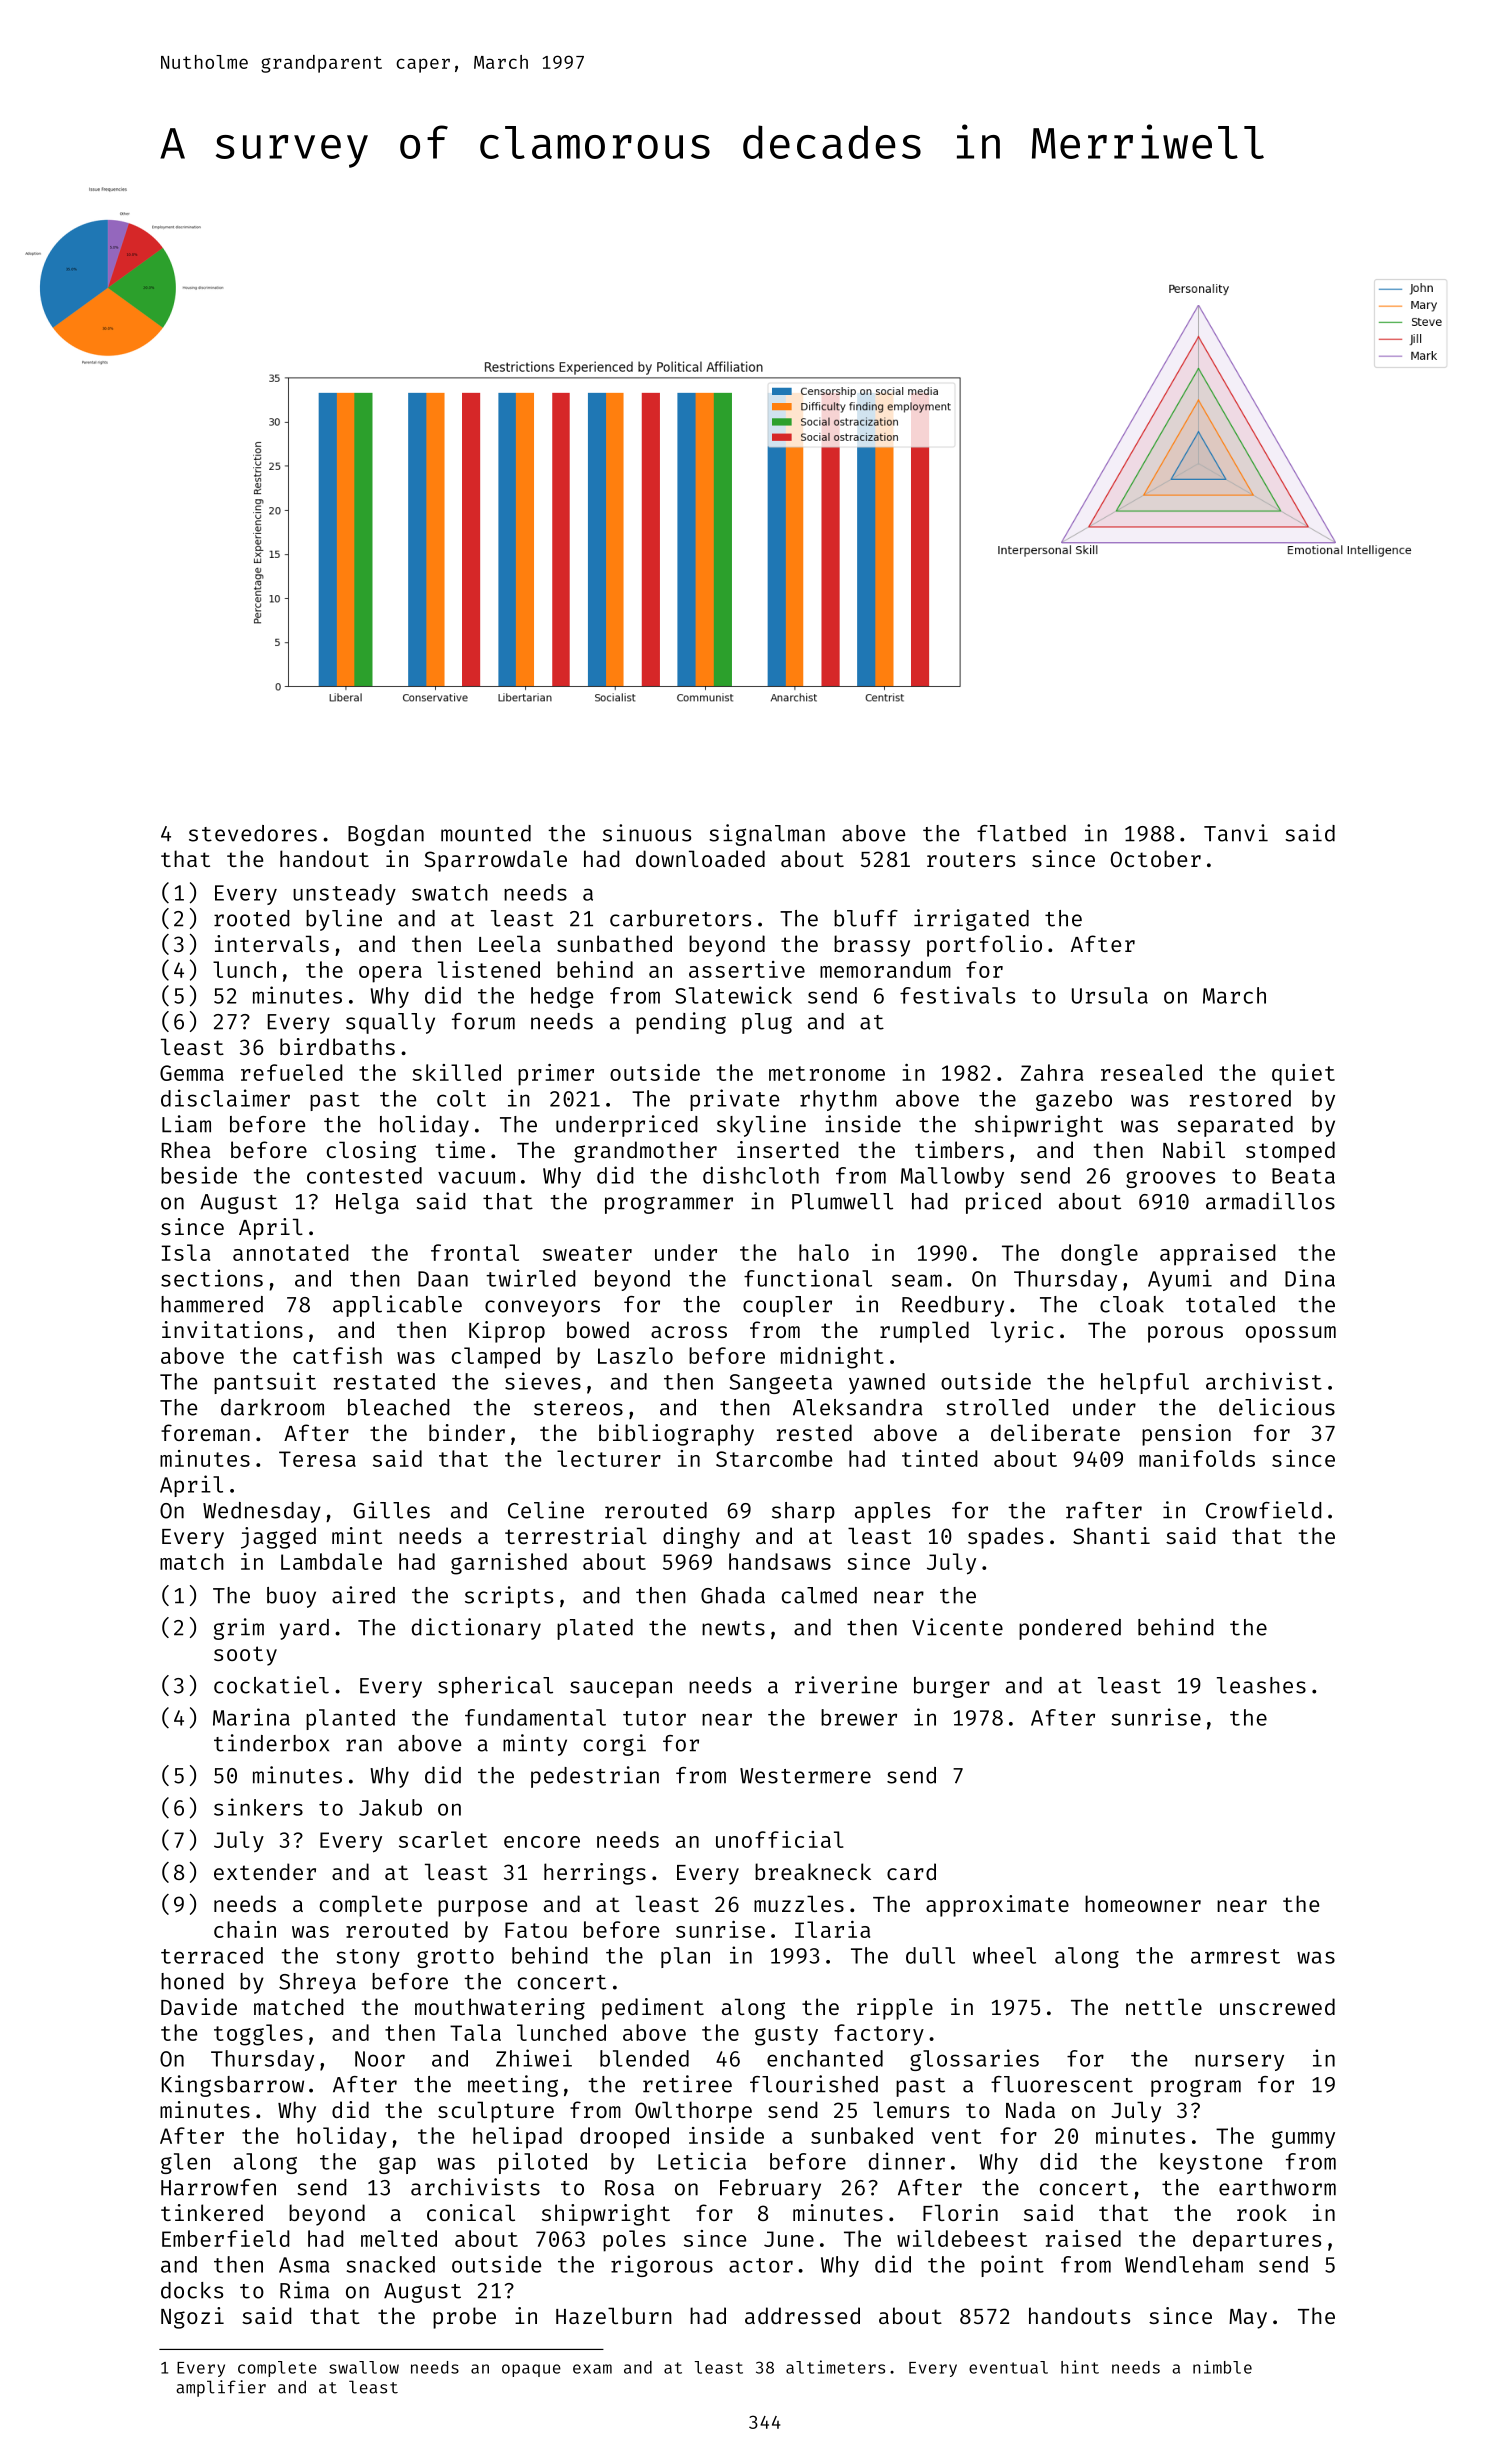 Image resolution: width=1496 pixels, height=2464 pixels. What do you see at coordinates (1021, 833) in the document?
I see `flatbed` at bounding box center [1021, 833].
